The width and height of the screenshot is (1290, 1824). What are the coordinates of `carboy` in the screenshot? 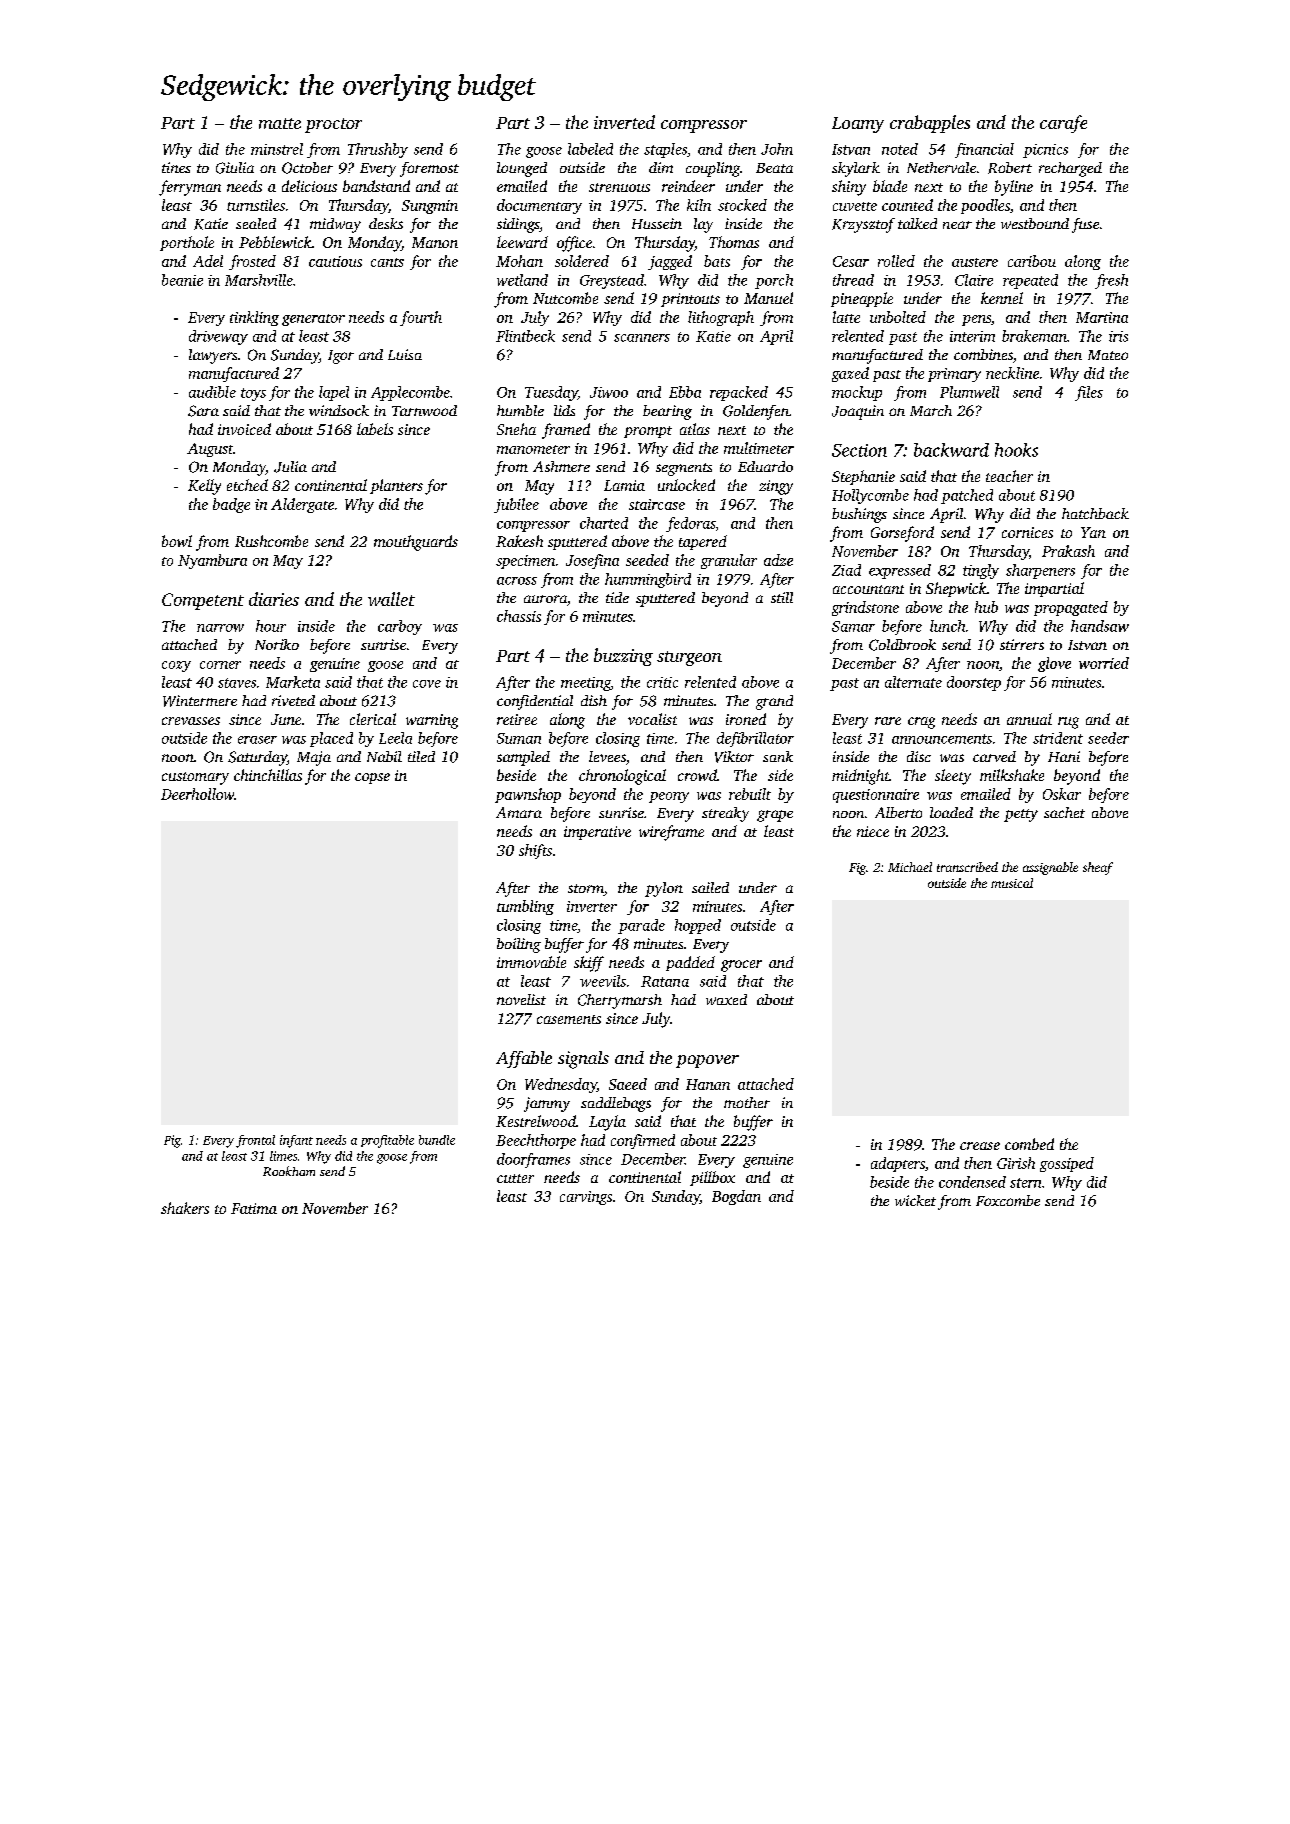 It's located at (400, 627).
